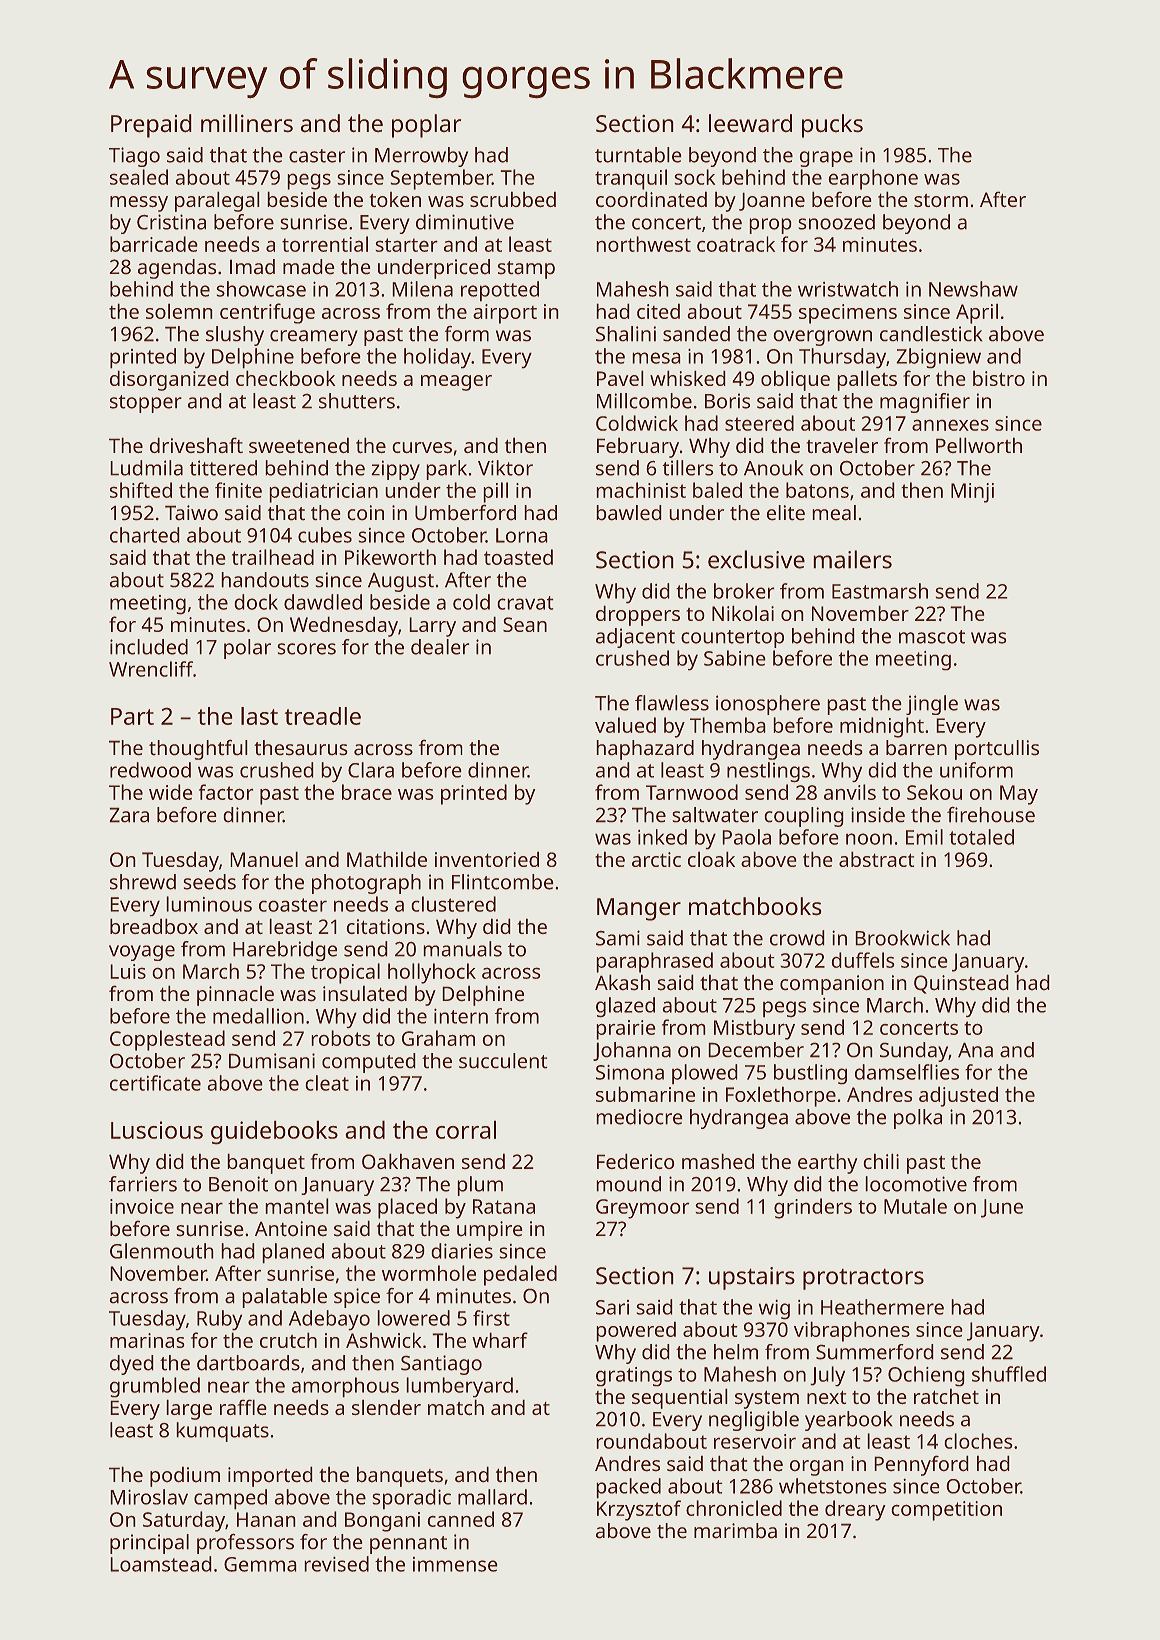 The height and width of the page is (1640, 1160). What do you see at coordinates (146, 404) in the page?
I see `stopper` at bounding box center [146, 404].
